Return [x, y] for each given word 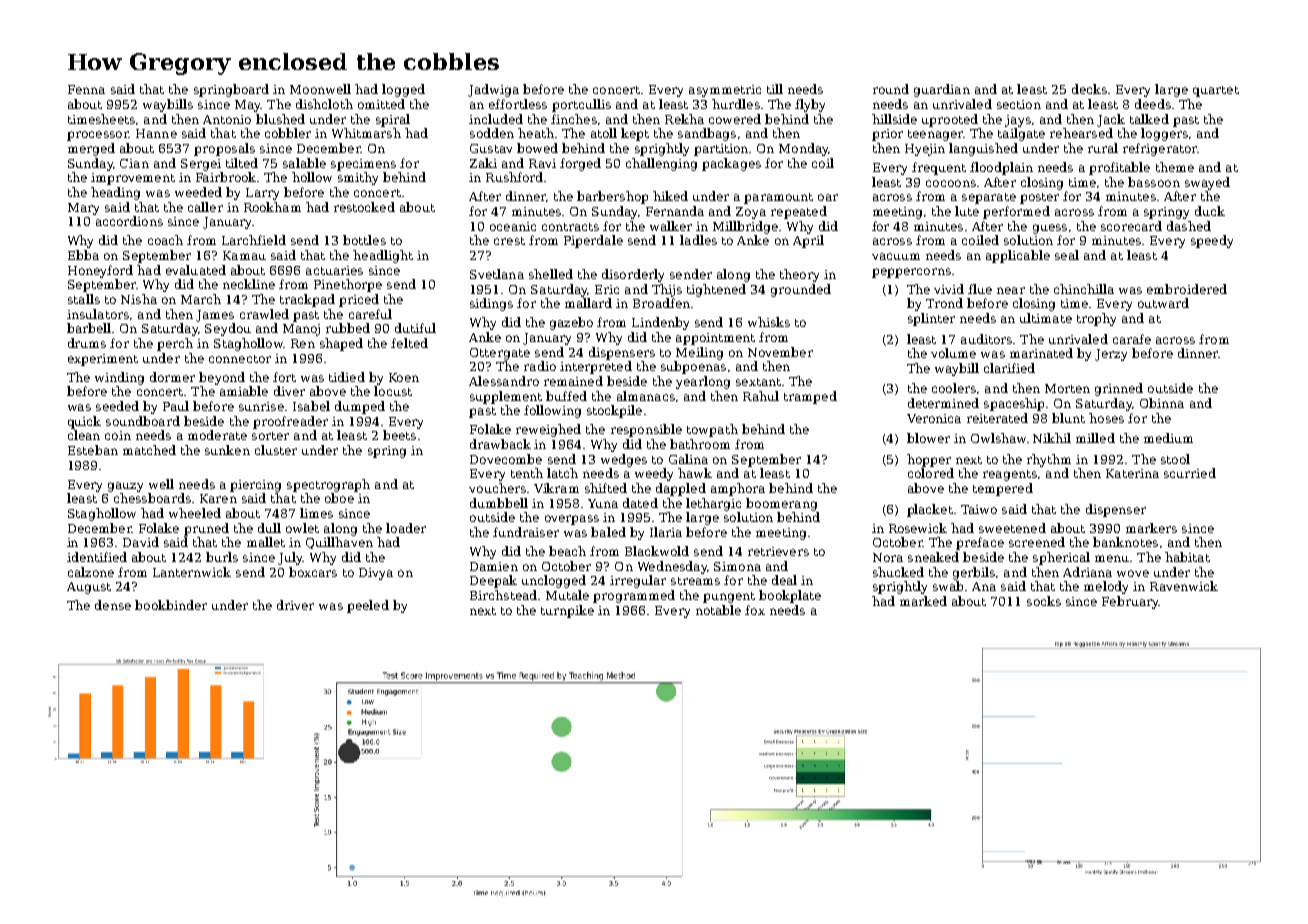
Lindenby [660, 323]
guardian [942, 90]
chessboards [152, 498]
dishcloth [324, 104]
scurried [1190, 473]
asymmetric [725, 91]
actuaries [334, 270]
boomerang [781, 504]
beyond [222, 378]
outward [1163, 303]
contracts [570, 227]
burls [222, 557]
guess [1050, 229]
